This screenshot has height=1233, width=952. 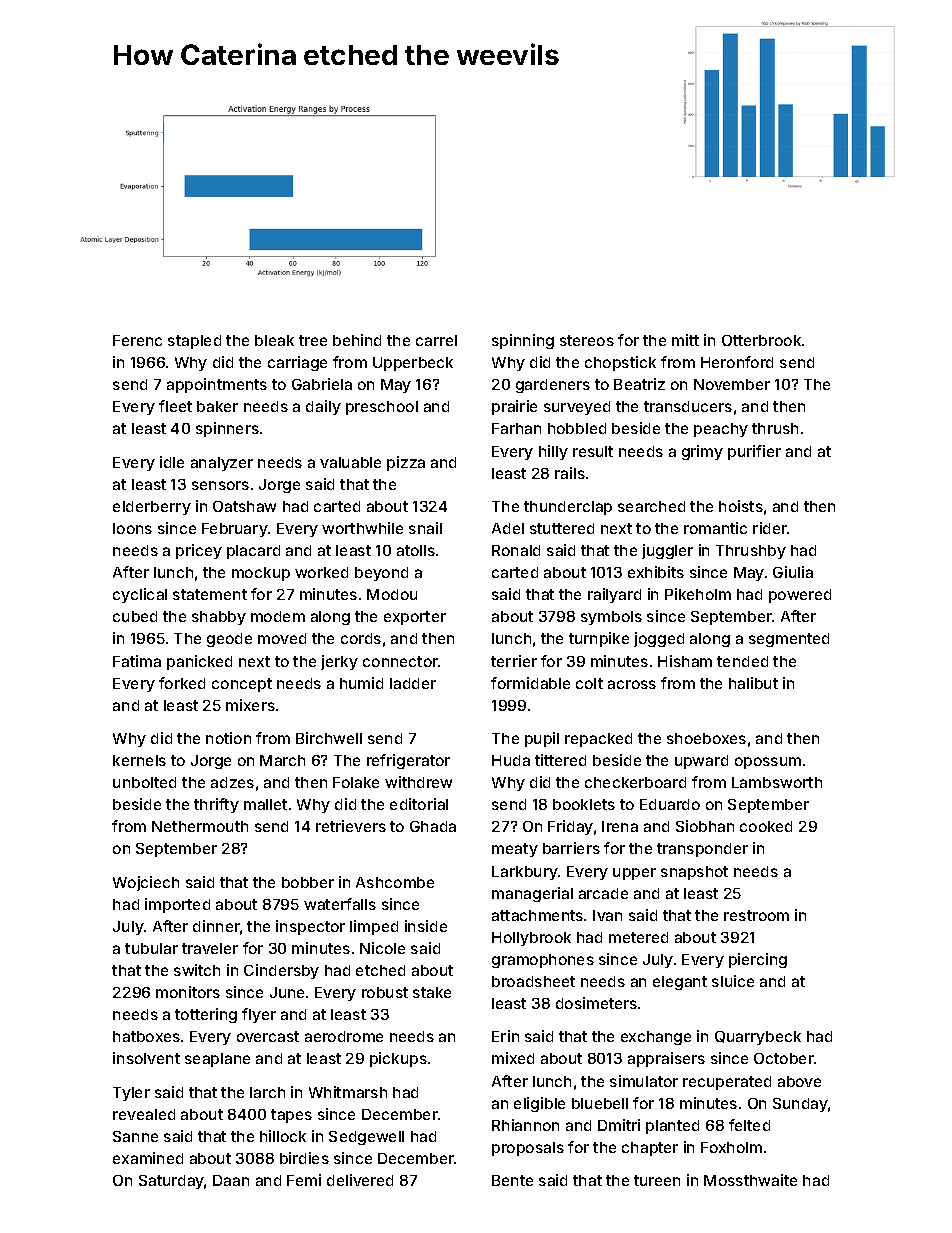 What do you see at coordinates (560, 760) in the screenshot?
I see `tittered` at bounding box center [560, 760].
